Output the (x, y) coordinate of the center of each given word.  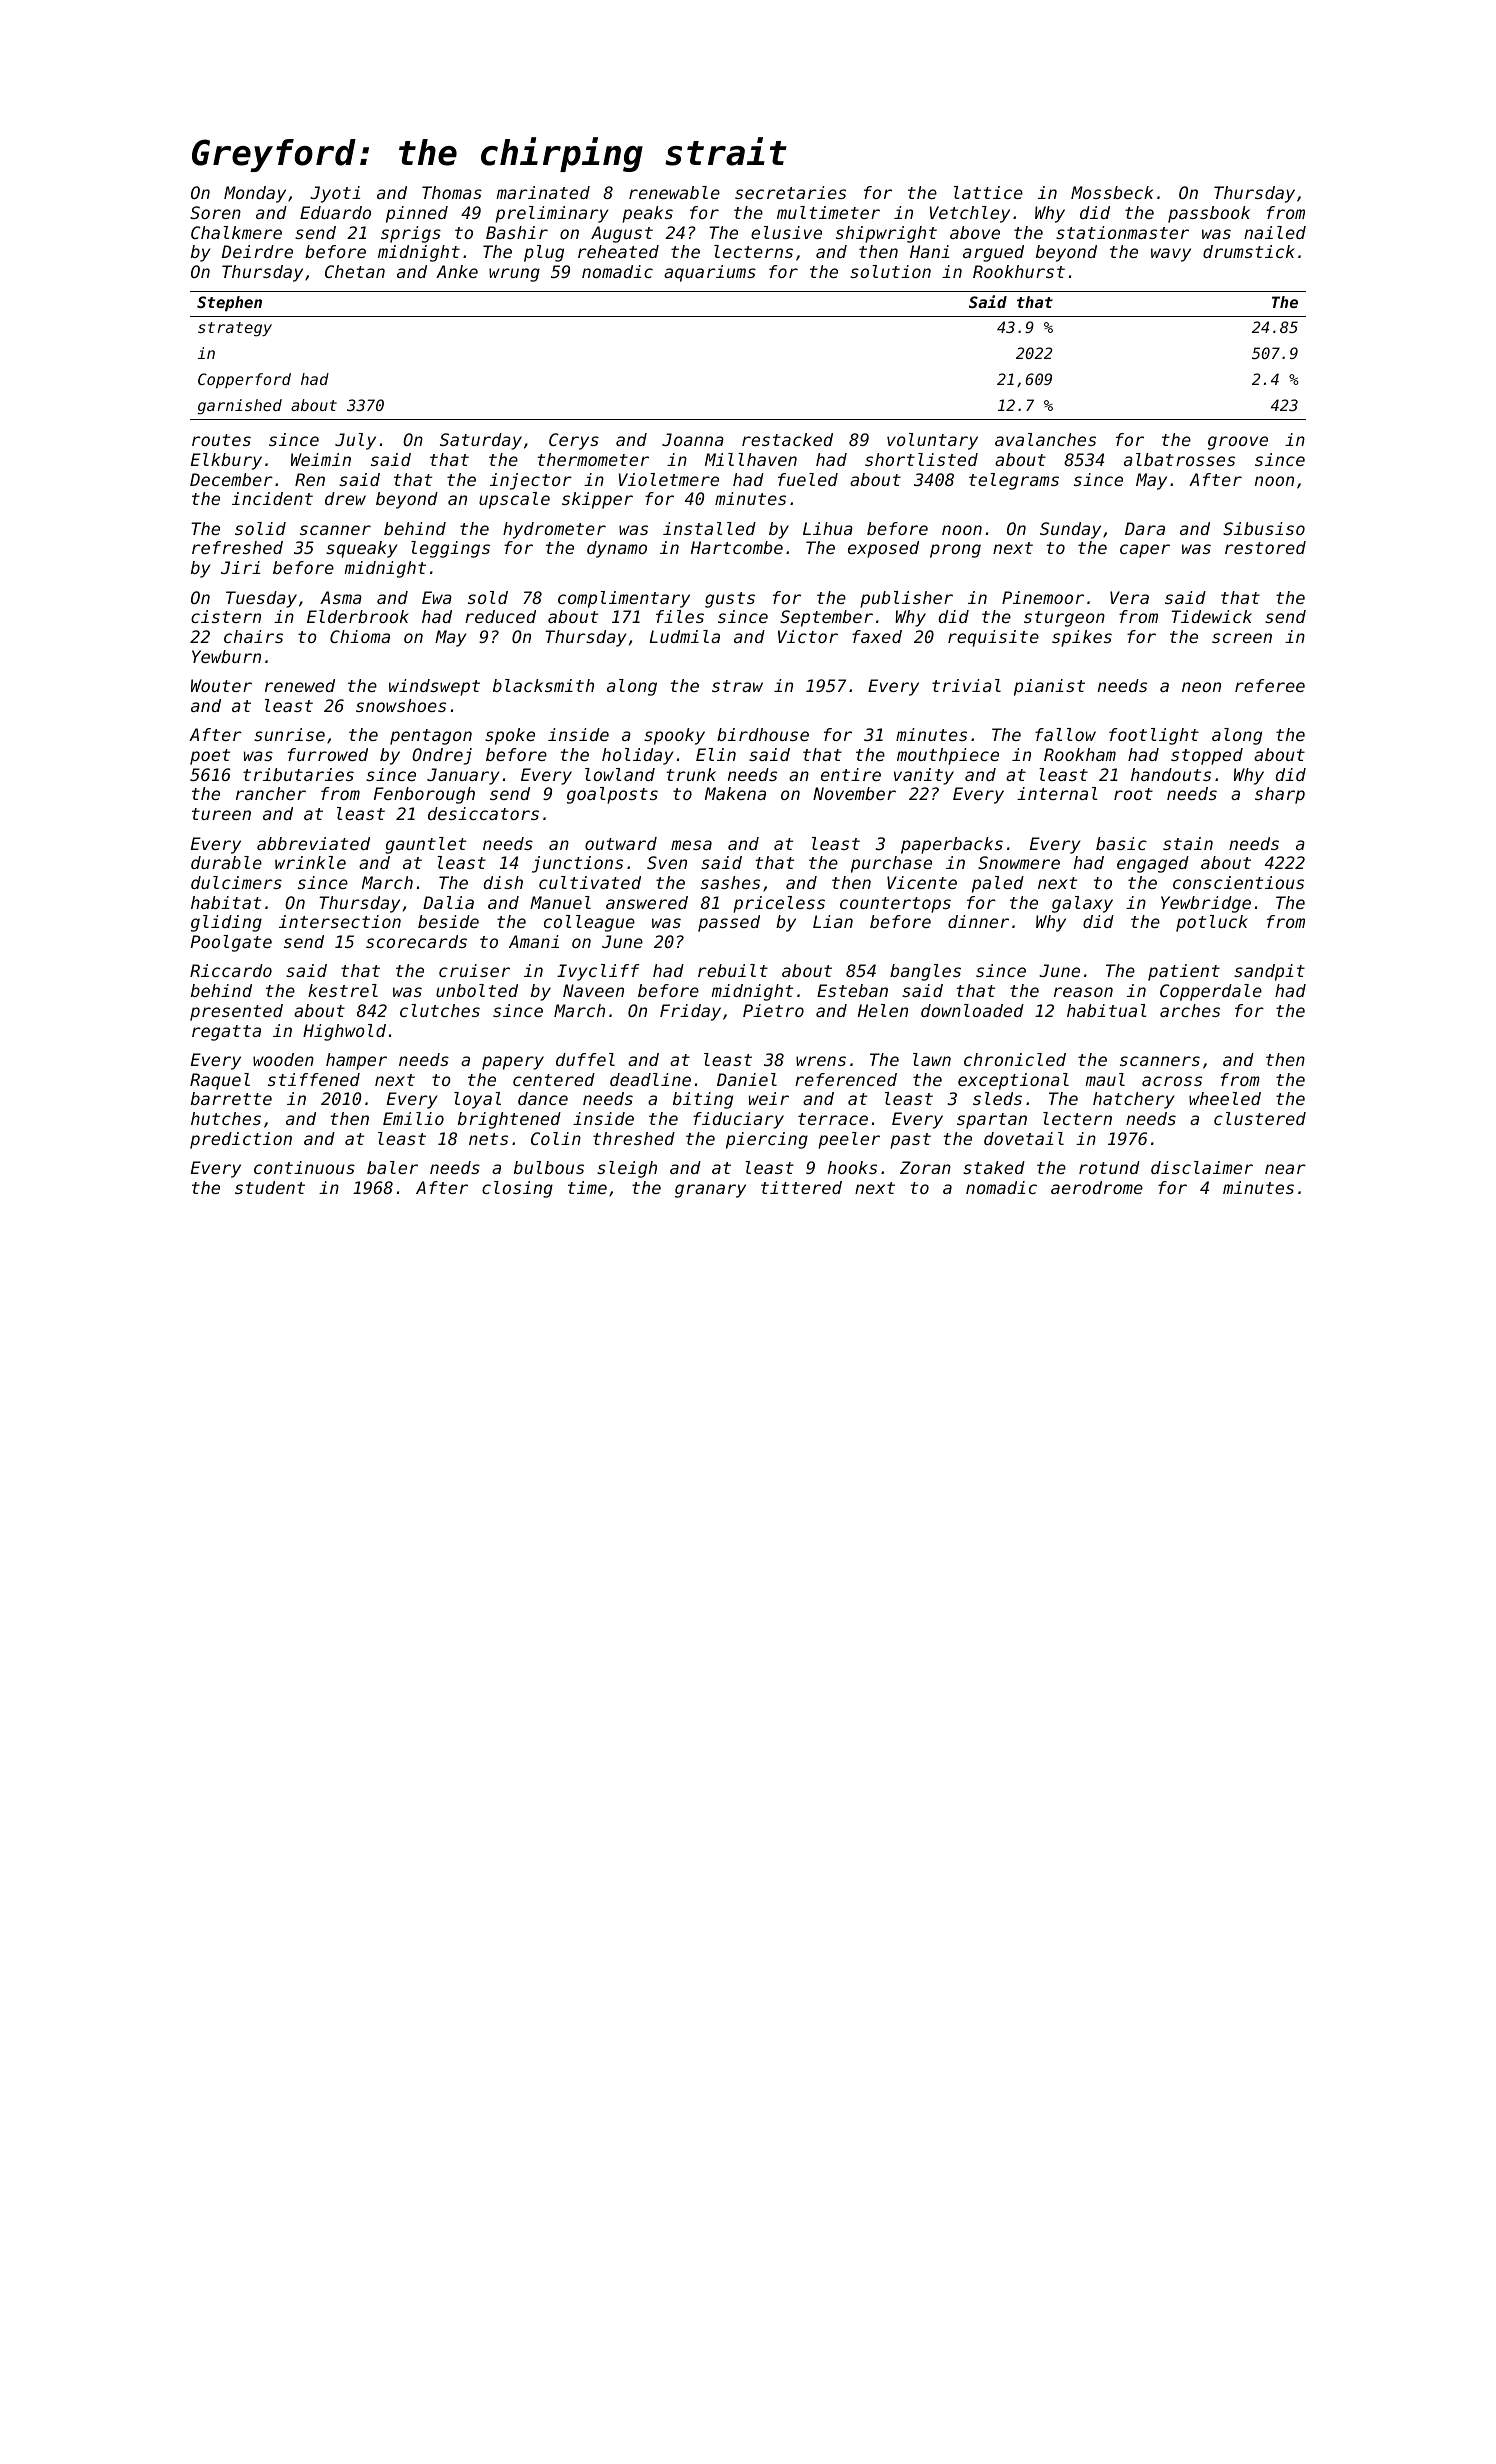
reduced (500, 616)
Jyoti (335, 194)
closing (517, 1189)
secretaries (790, 192)
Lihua (828, 528)
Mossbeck (1112, 192)
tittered (801, 1187)
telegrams (1014, 481)
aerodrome (1097, 1187)
